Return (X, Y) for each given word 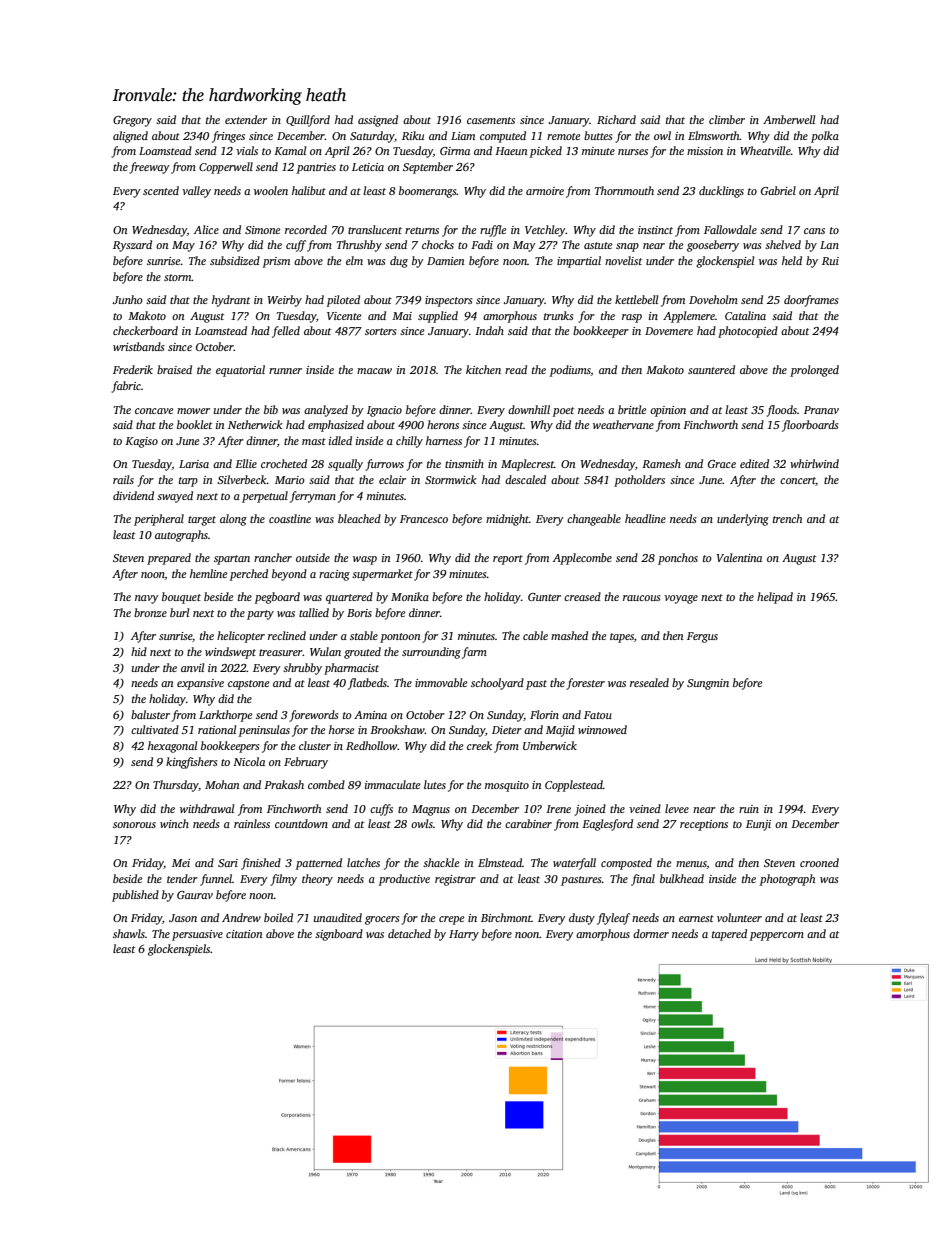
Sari (228, 863)
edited (754, 463)
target (202, 521)
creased (582, 596)
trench (787, 518)
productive (404, 880)
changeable (594, 520)
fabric (126, 387)
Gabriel (778, 190)
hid (139, 651)
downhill (529, 409)
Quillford (308, 121)
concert (798, 481)
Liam (463, 136)
